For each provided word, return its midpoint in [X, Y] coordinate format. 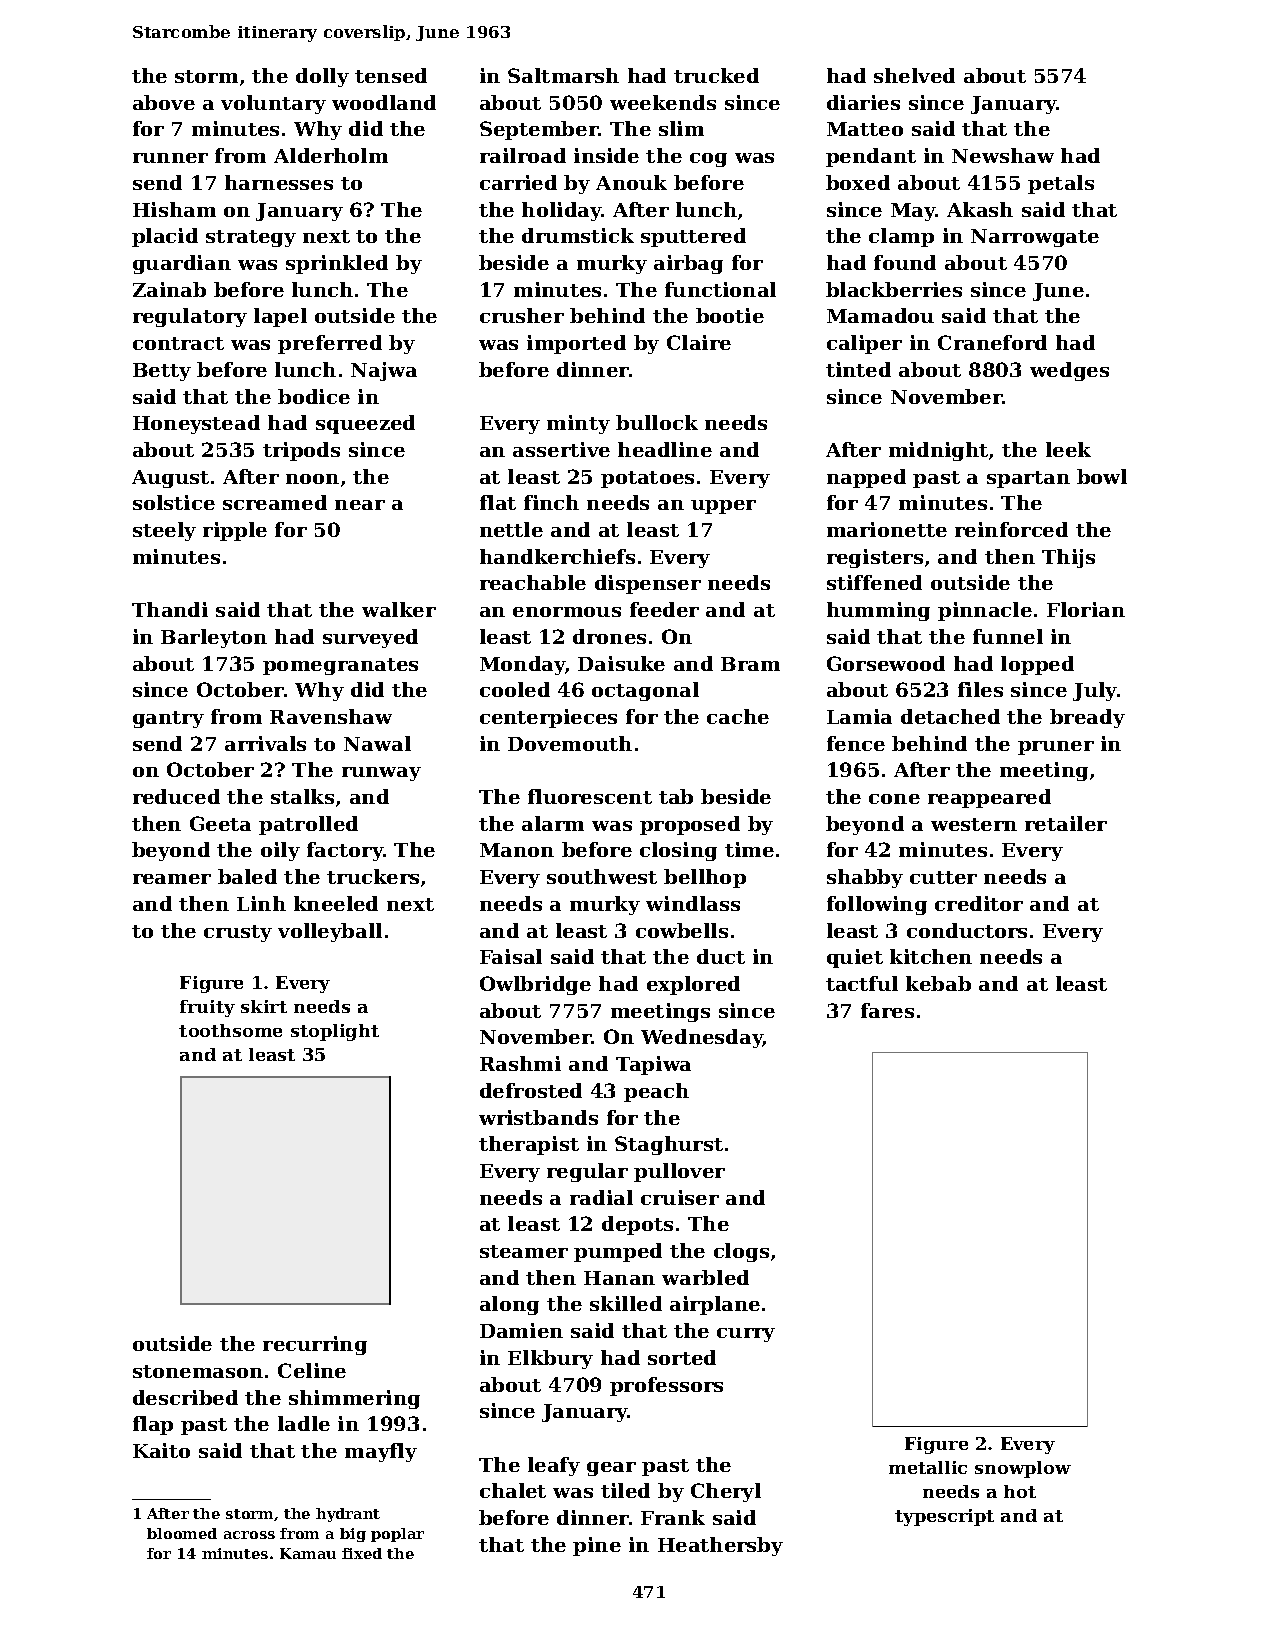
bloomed [182, 1533]
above [164, 102]
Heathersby [720, 1546]
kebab [938, 983]
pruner [1056, 748]
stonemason [198, 1371]
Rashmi [520, 1063]
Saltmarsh [563, 75]
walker [399, 609]
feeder [664, 609]
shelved [914, 75]
